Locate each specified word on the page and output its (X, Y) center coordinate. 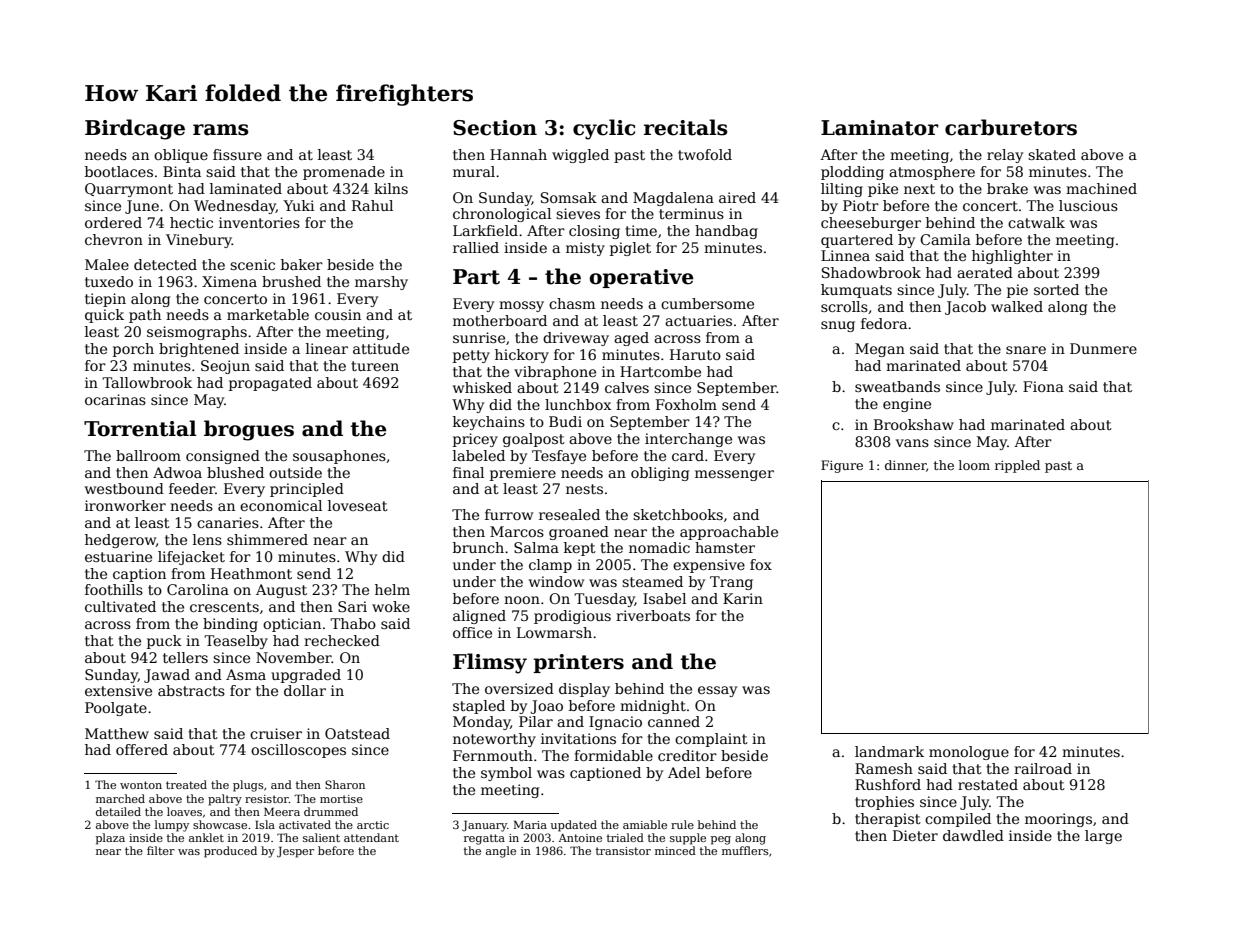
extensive (118, 690)
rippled (1017, 466)
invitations (578, 738)
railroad (1043, 768)
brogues (249, 430)
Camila (945, 239)
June (142, 207)
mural (474, 171)
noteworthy (494, 740)
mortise (341, 799)
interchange (688, 440)
